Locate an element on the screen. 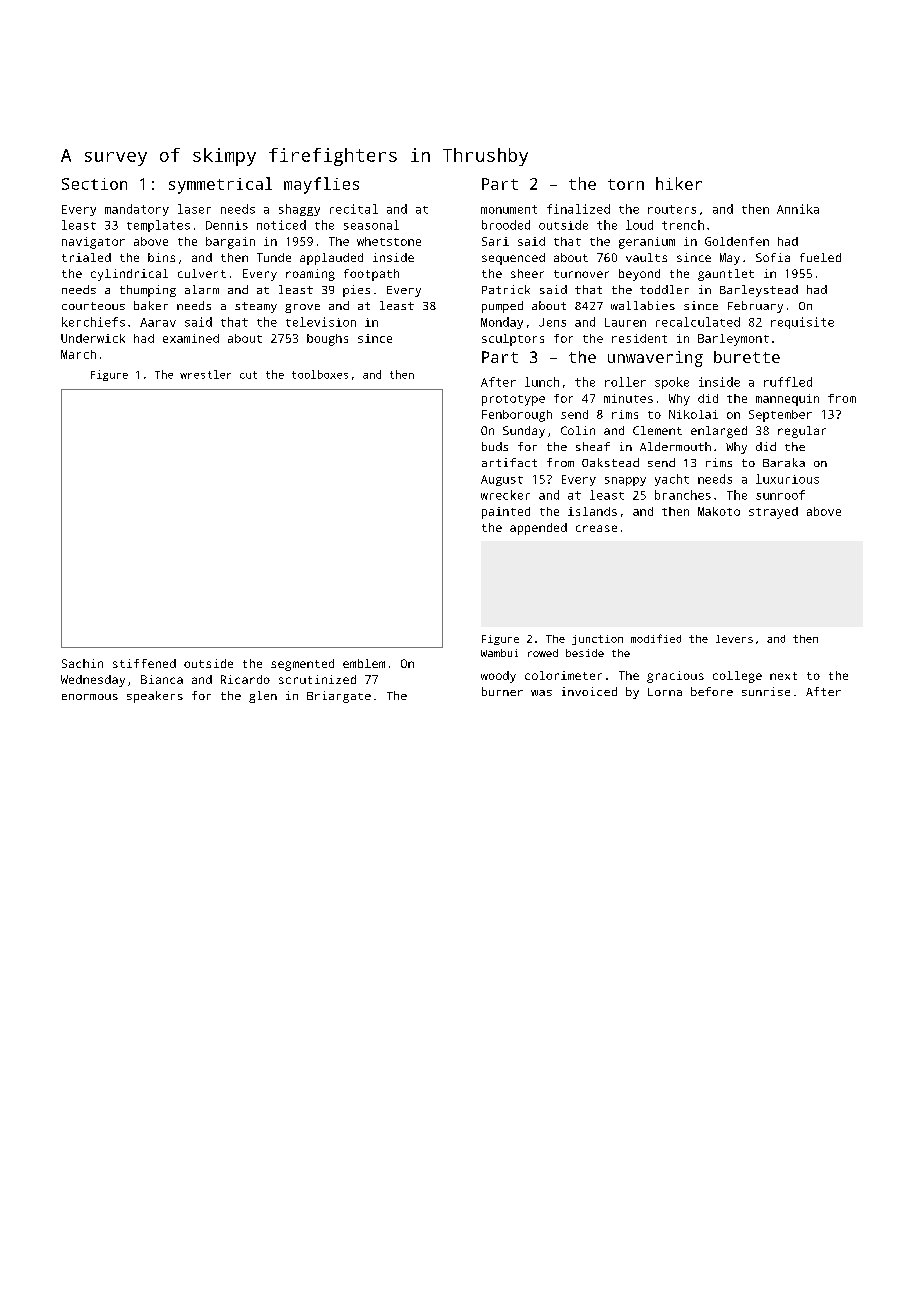 The image size is (924, 1314). wrestler is located at coordinates (205, 374).
